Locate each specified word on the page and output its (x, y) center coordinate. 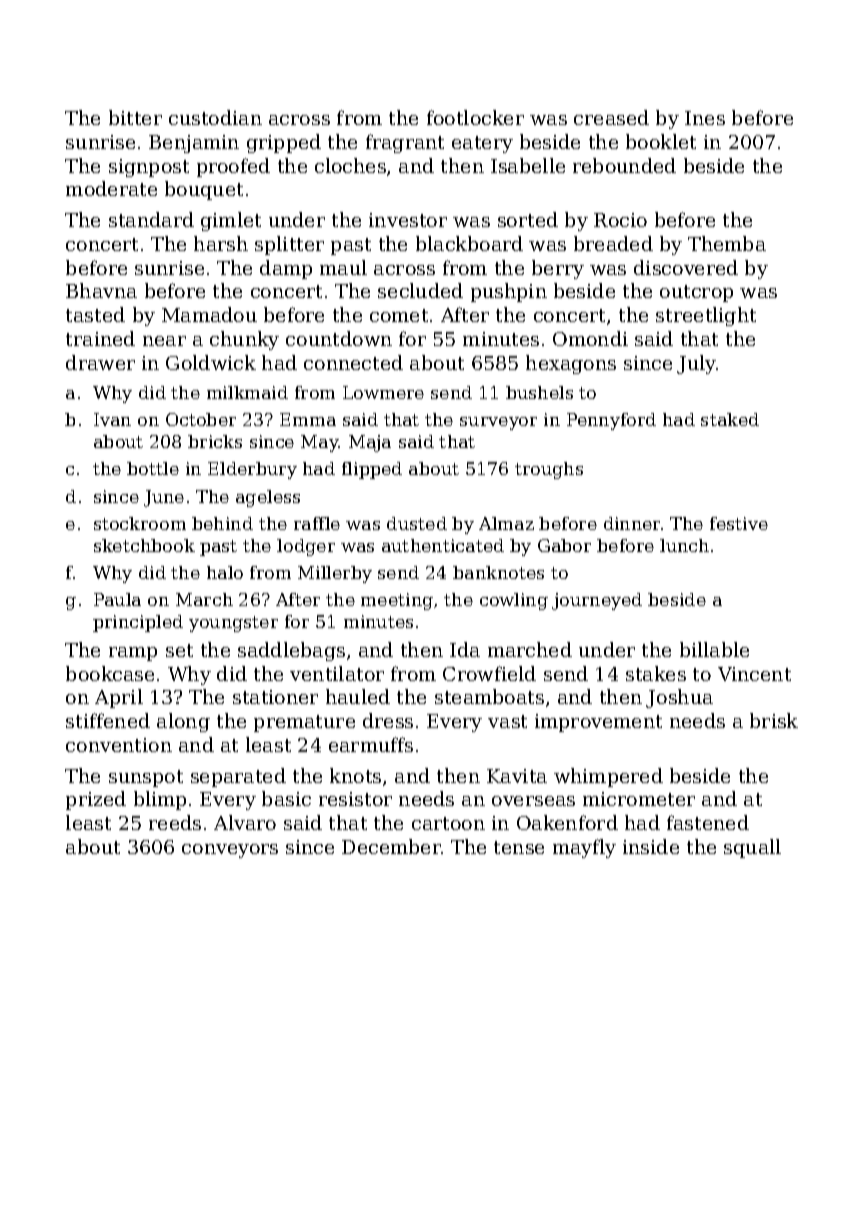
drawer (100, 362)
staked (730, 419)
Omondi (590, 338)
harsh (221, 243)
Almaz (506, 523)
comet (399, 315)
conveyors (230, 851)
